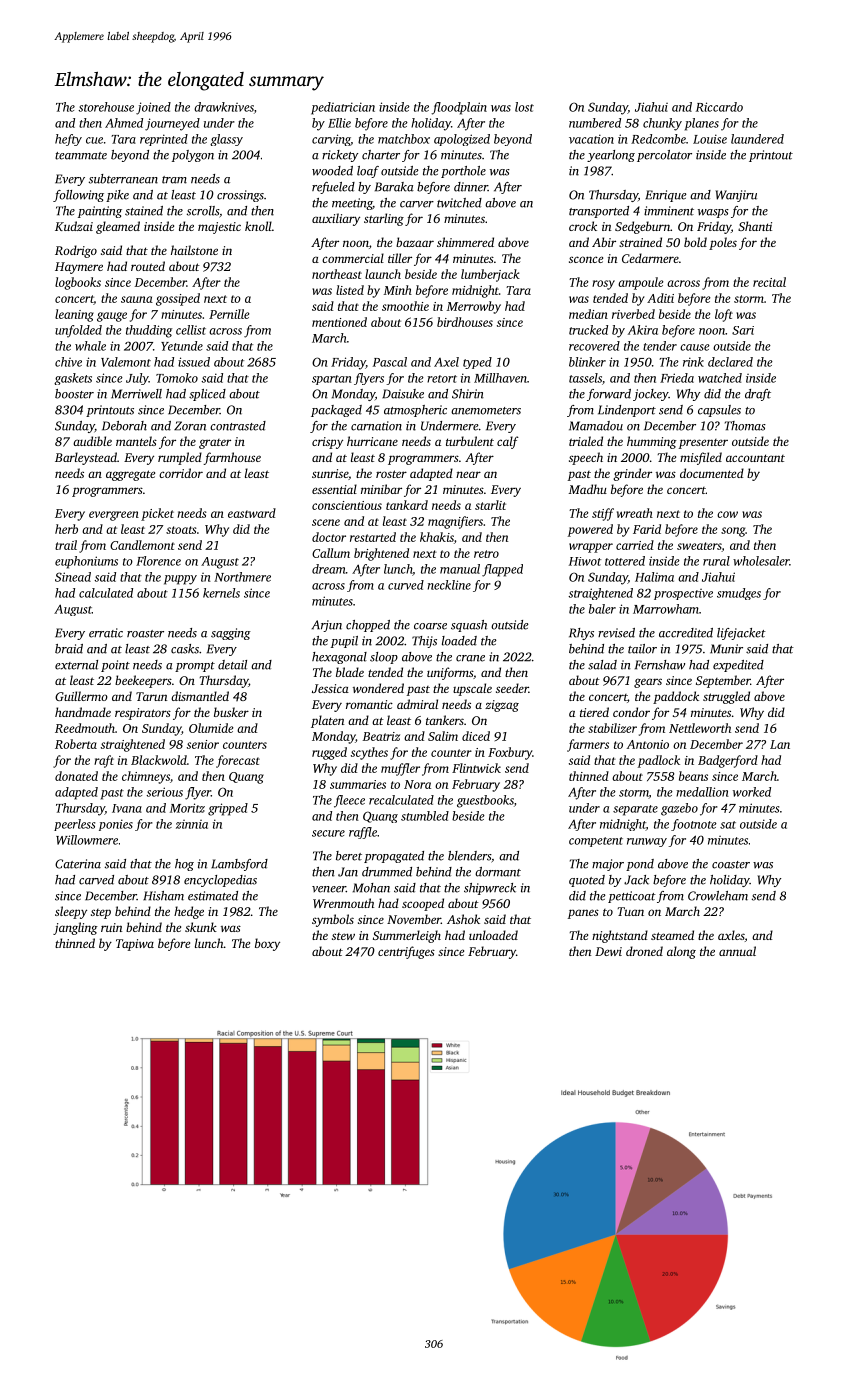 This screenshot has width=849, height=1400. What do you see at coordinates (207, 395) in the screenshot?
I see `spliced` at bounding box center [207, 395].
